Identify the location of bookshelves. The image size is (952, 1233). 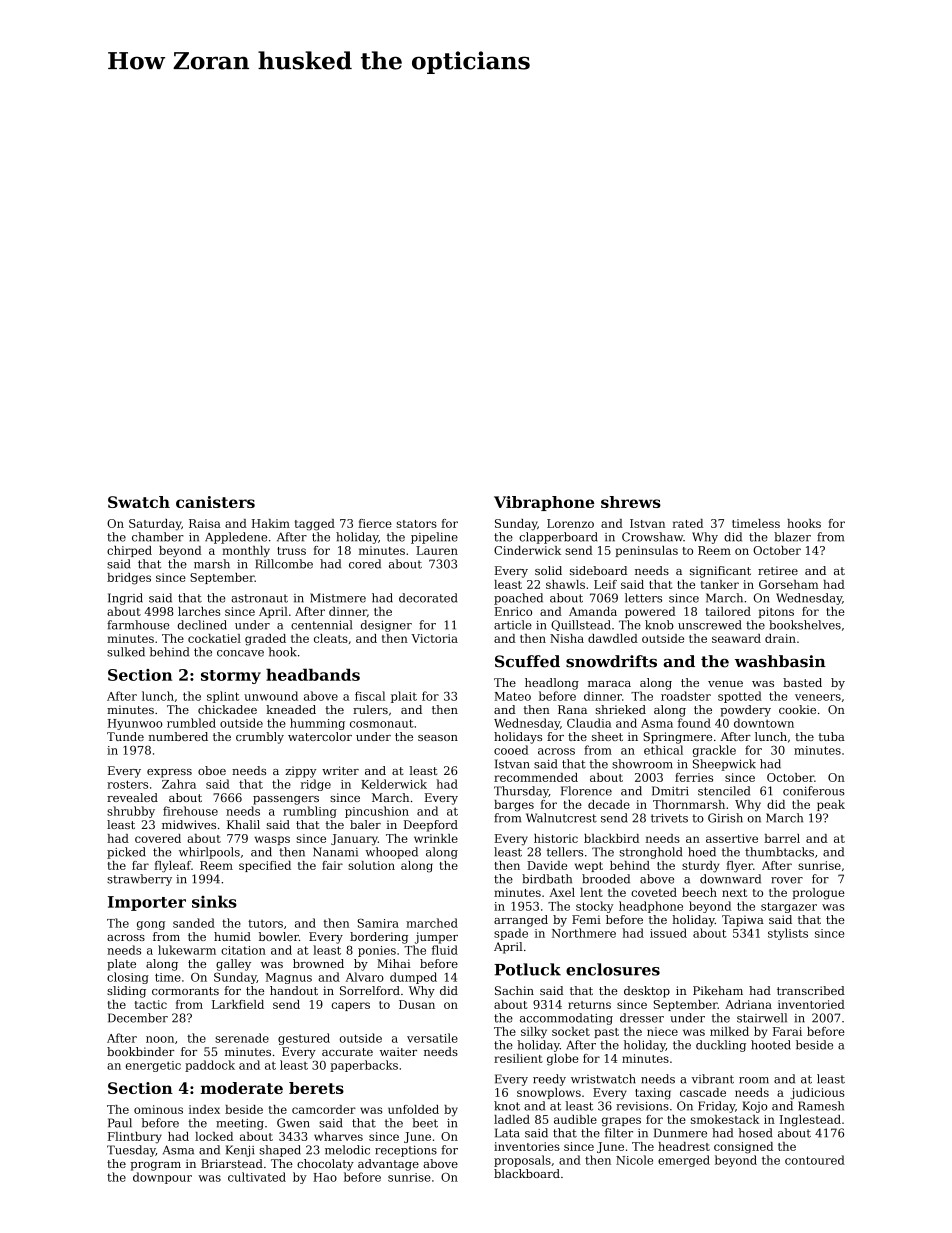
(805, 625).
